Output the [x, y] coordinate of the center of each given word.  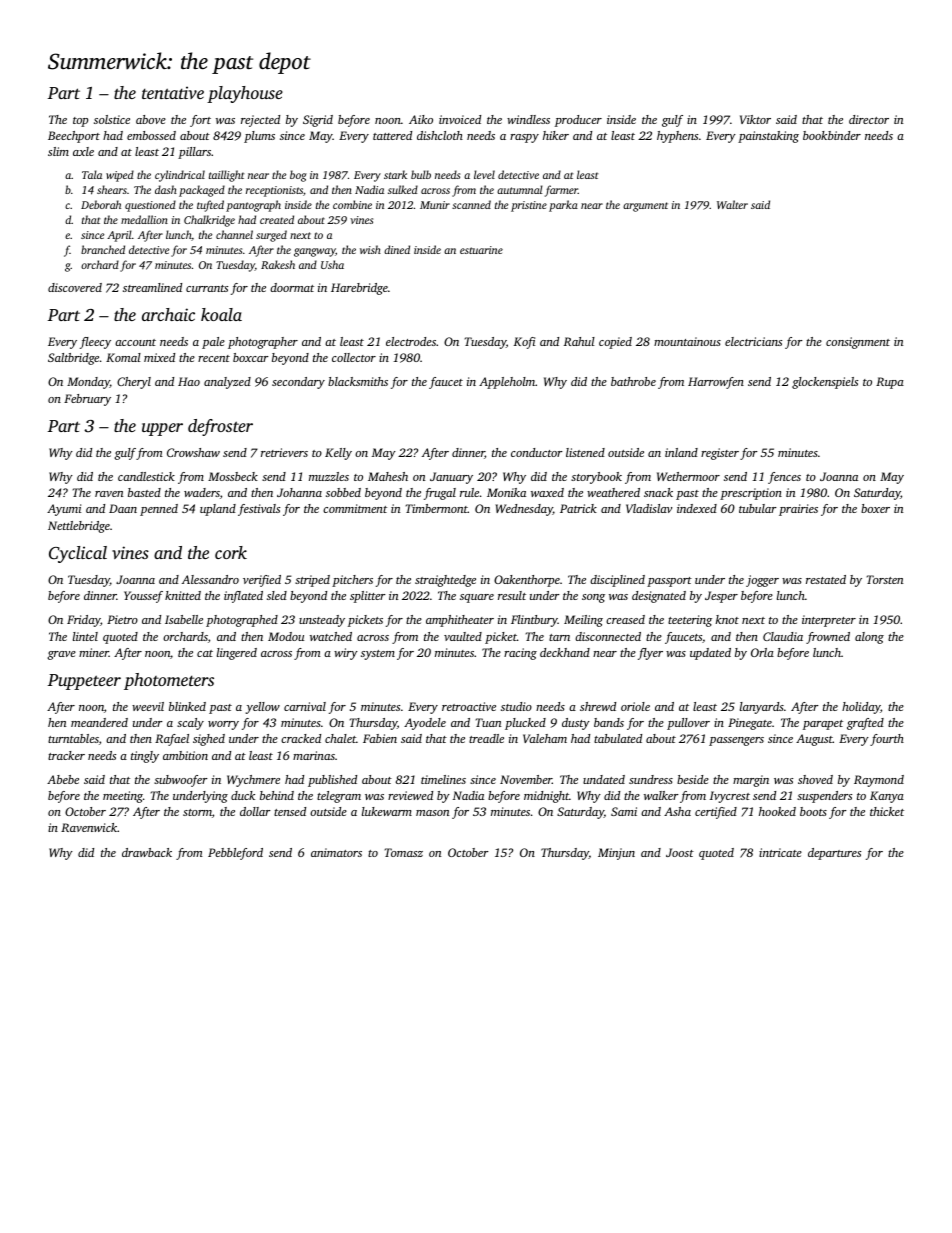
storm [197, 812]
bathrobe [633, 381]
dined [397, 249]
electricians [753, 341]
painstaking [768, 137]
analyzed [227, 383]
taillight [226, 176]
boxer [875, 508]
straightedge [445, 581]
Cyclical [78, 554]
